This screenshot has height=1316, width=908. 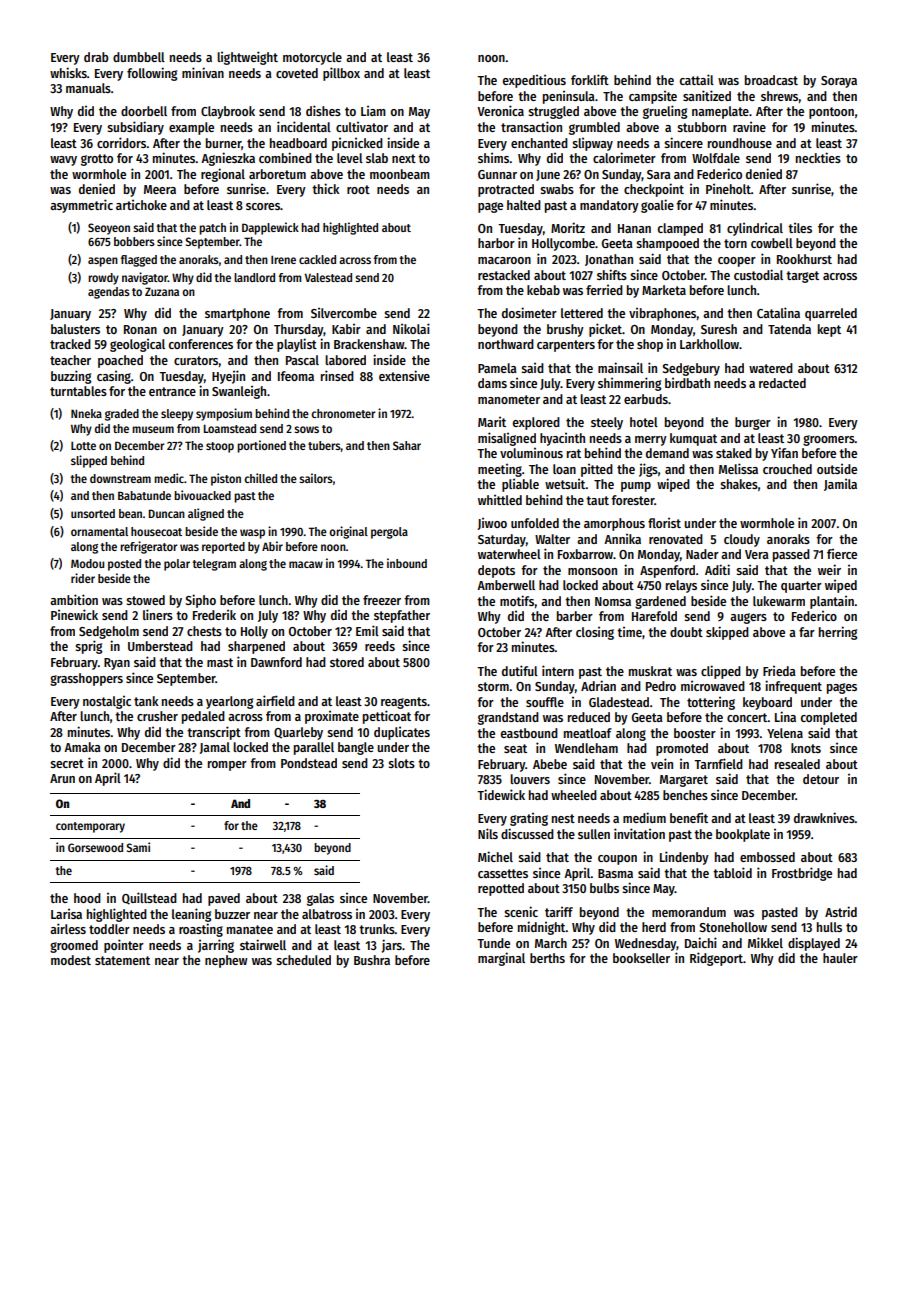 What do you see at coordinates (839, 82) in the screenshot?
I see `Soraya` at bounding box center [839, 82].
